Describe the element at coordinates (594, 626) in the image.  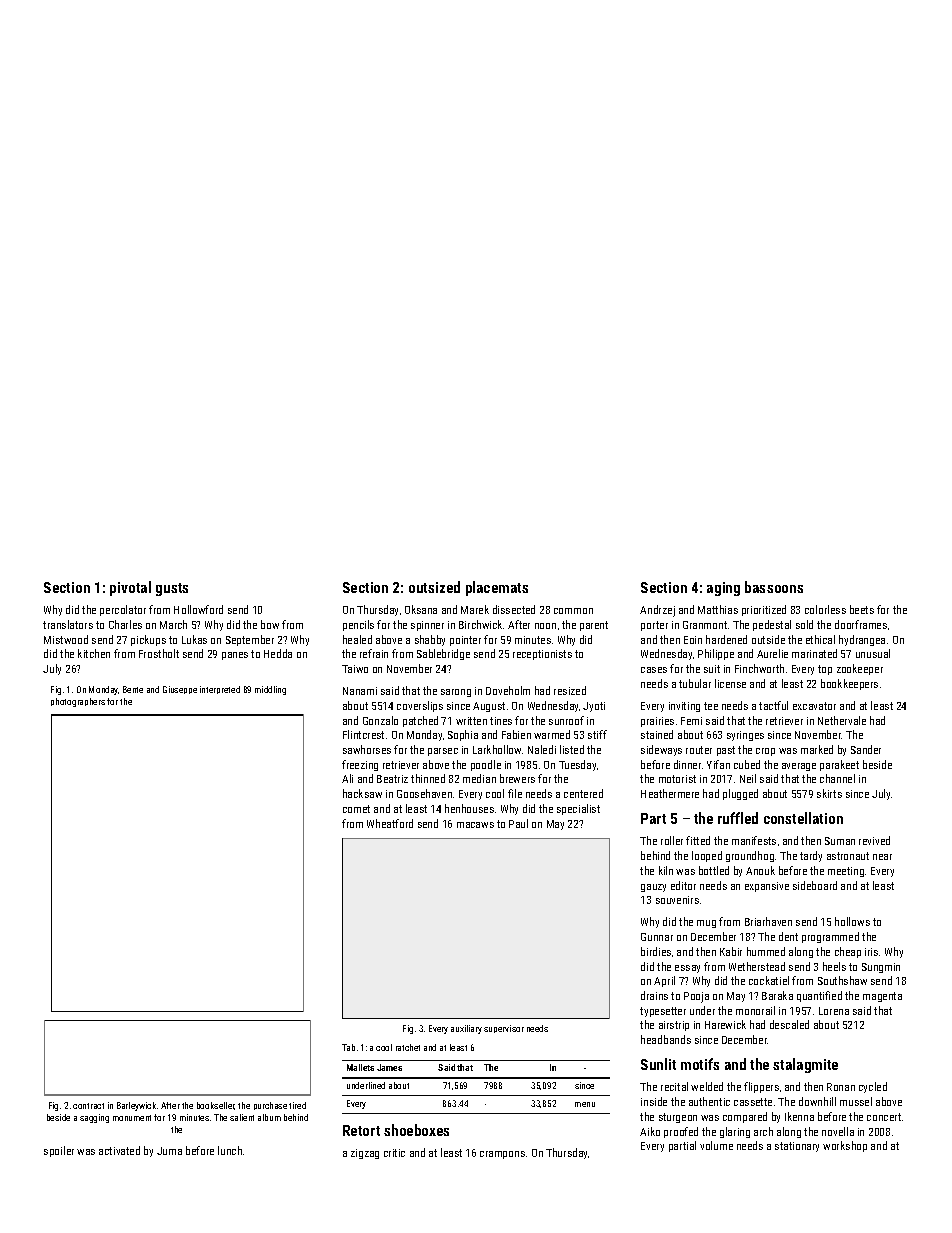
I see `parent` at that location.
